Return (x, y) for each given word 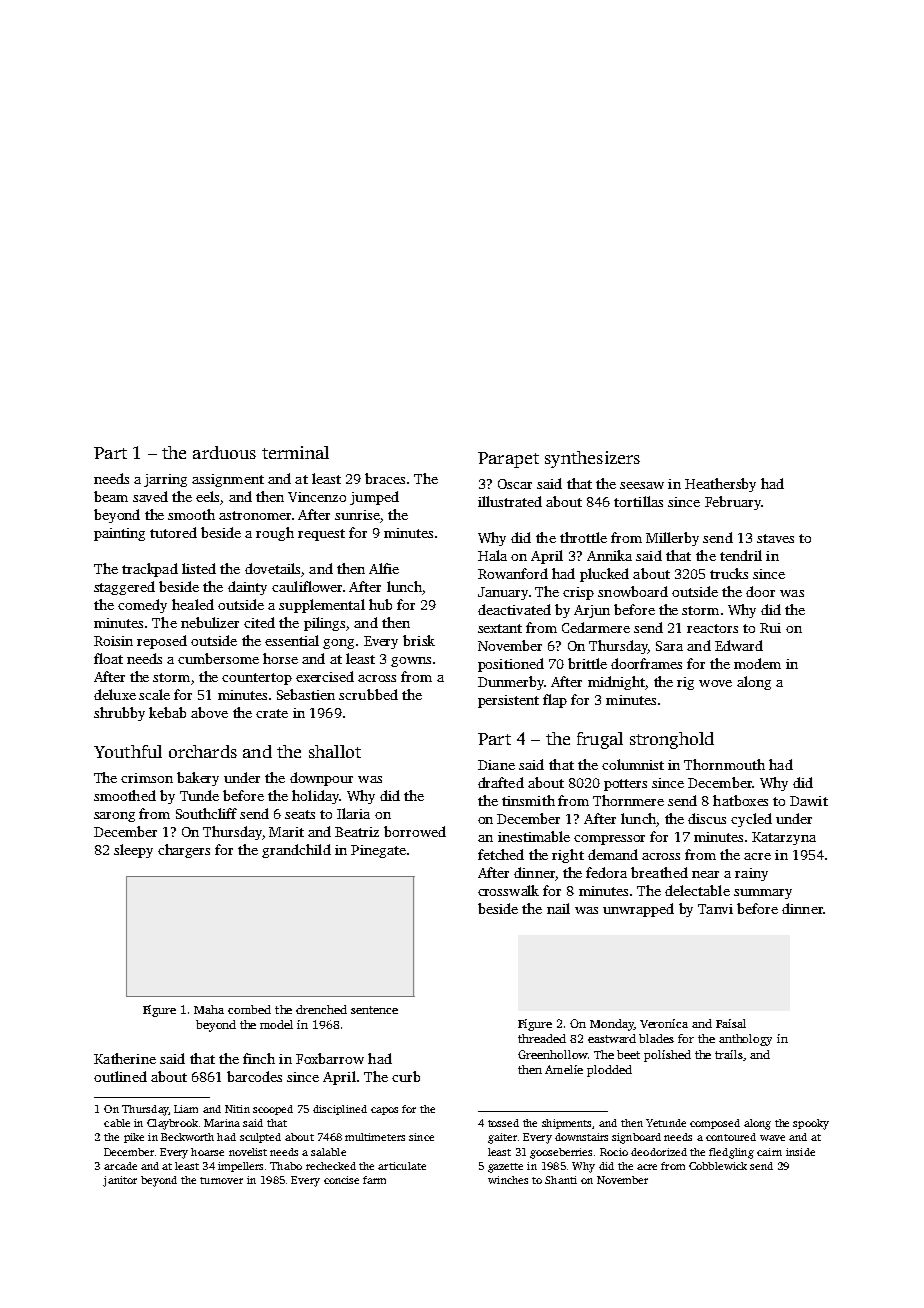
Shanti (561, 1180)
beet (628, 1054)
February (733, 503)
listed (199, 568)
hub (380, 604)
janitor (120, 1181)
